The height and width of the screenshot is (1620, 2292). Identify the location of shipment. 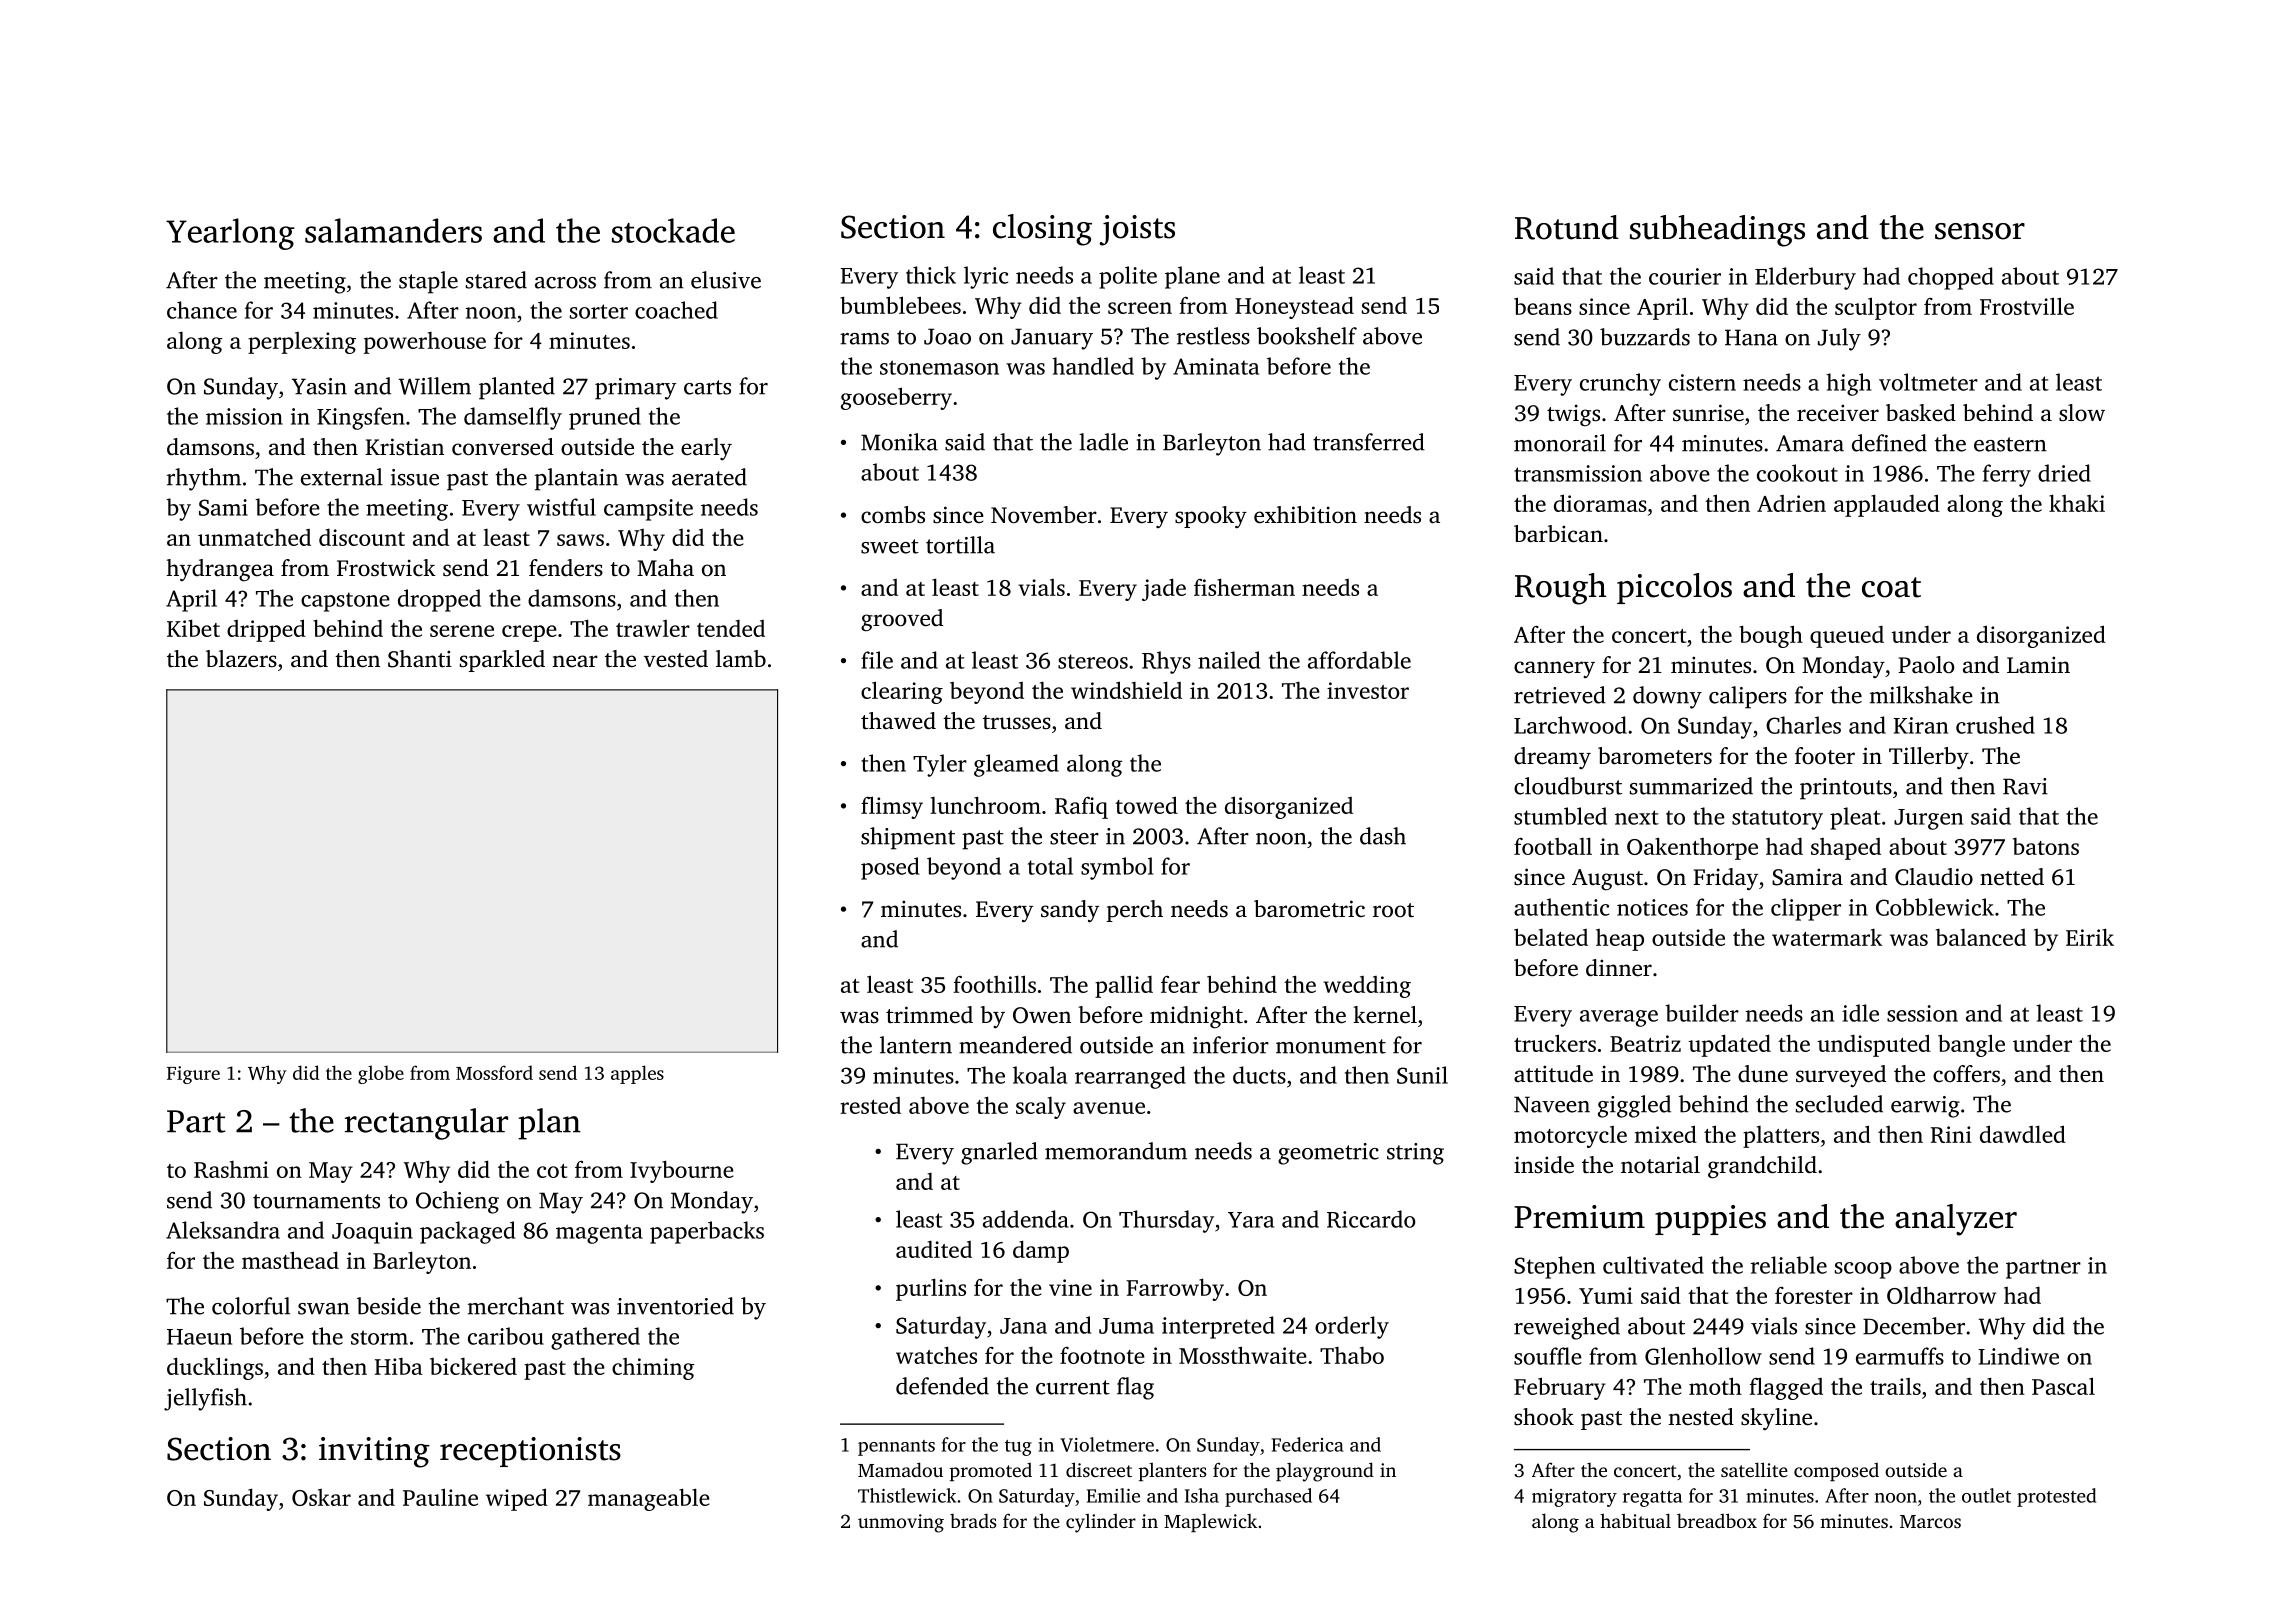
(908, 838).
